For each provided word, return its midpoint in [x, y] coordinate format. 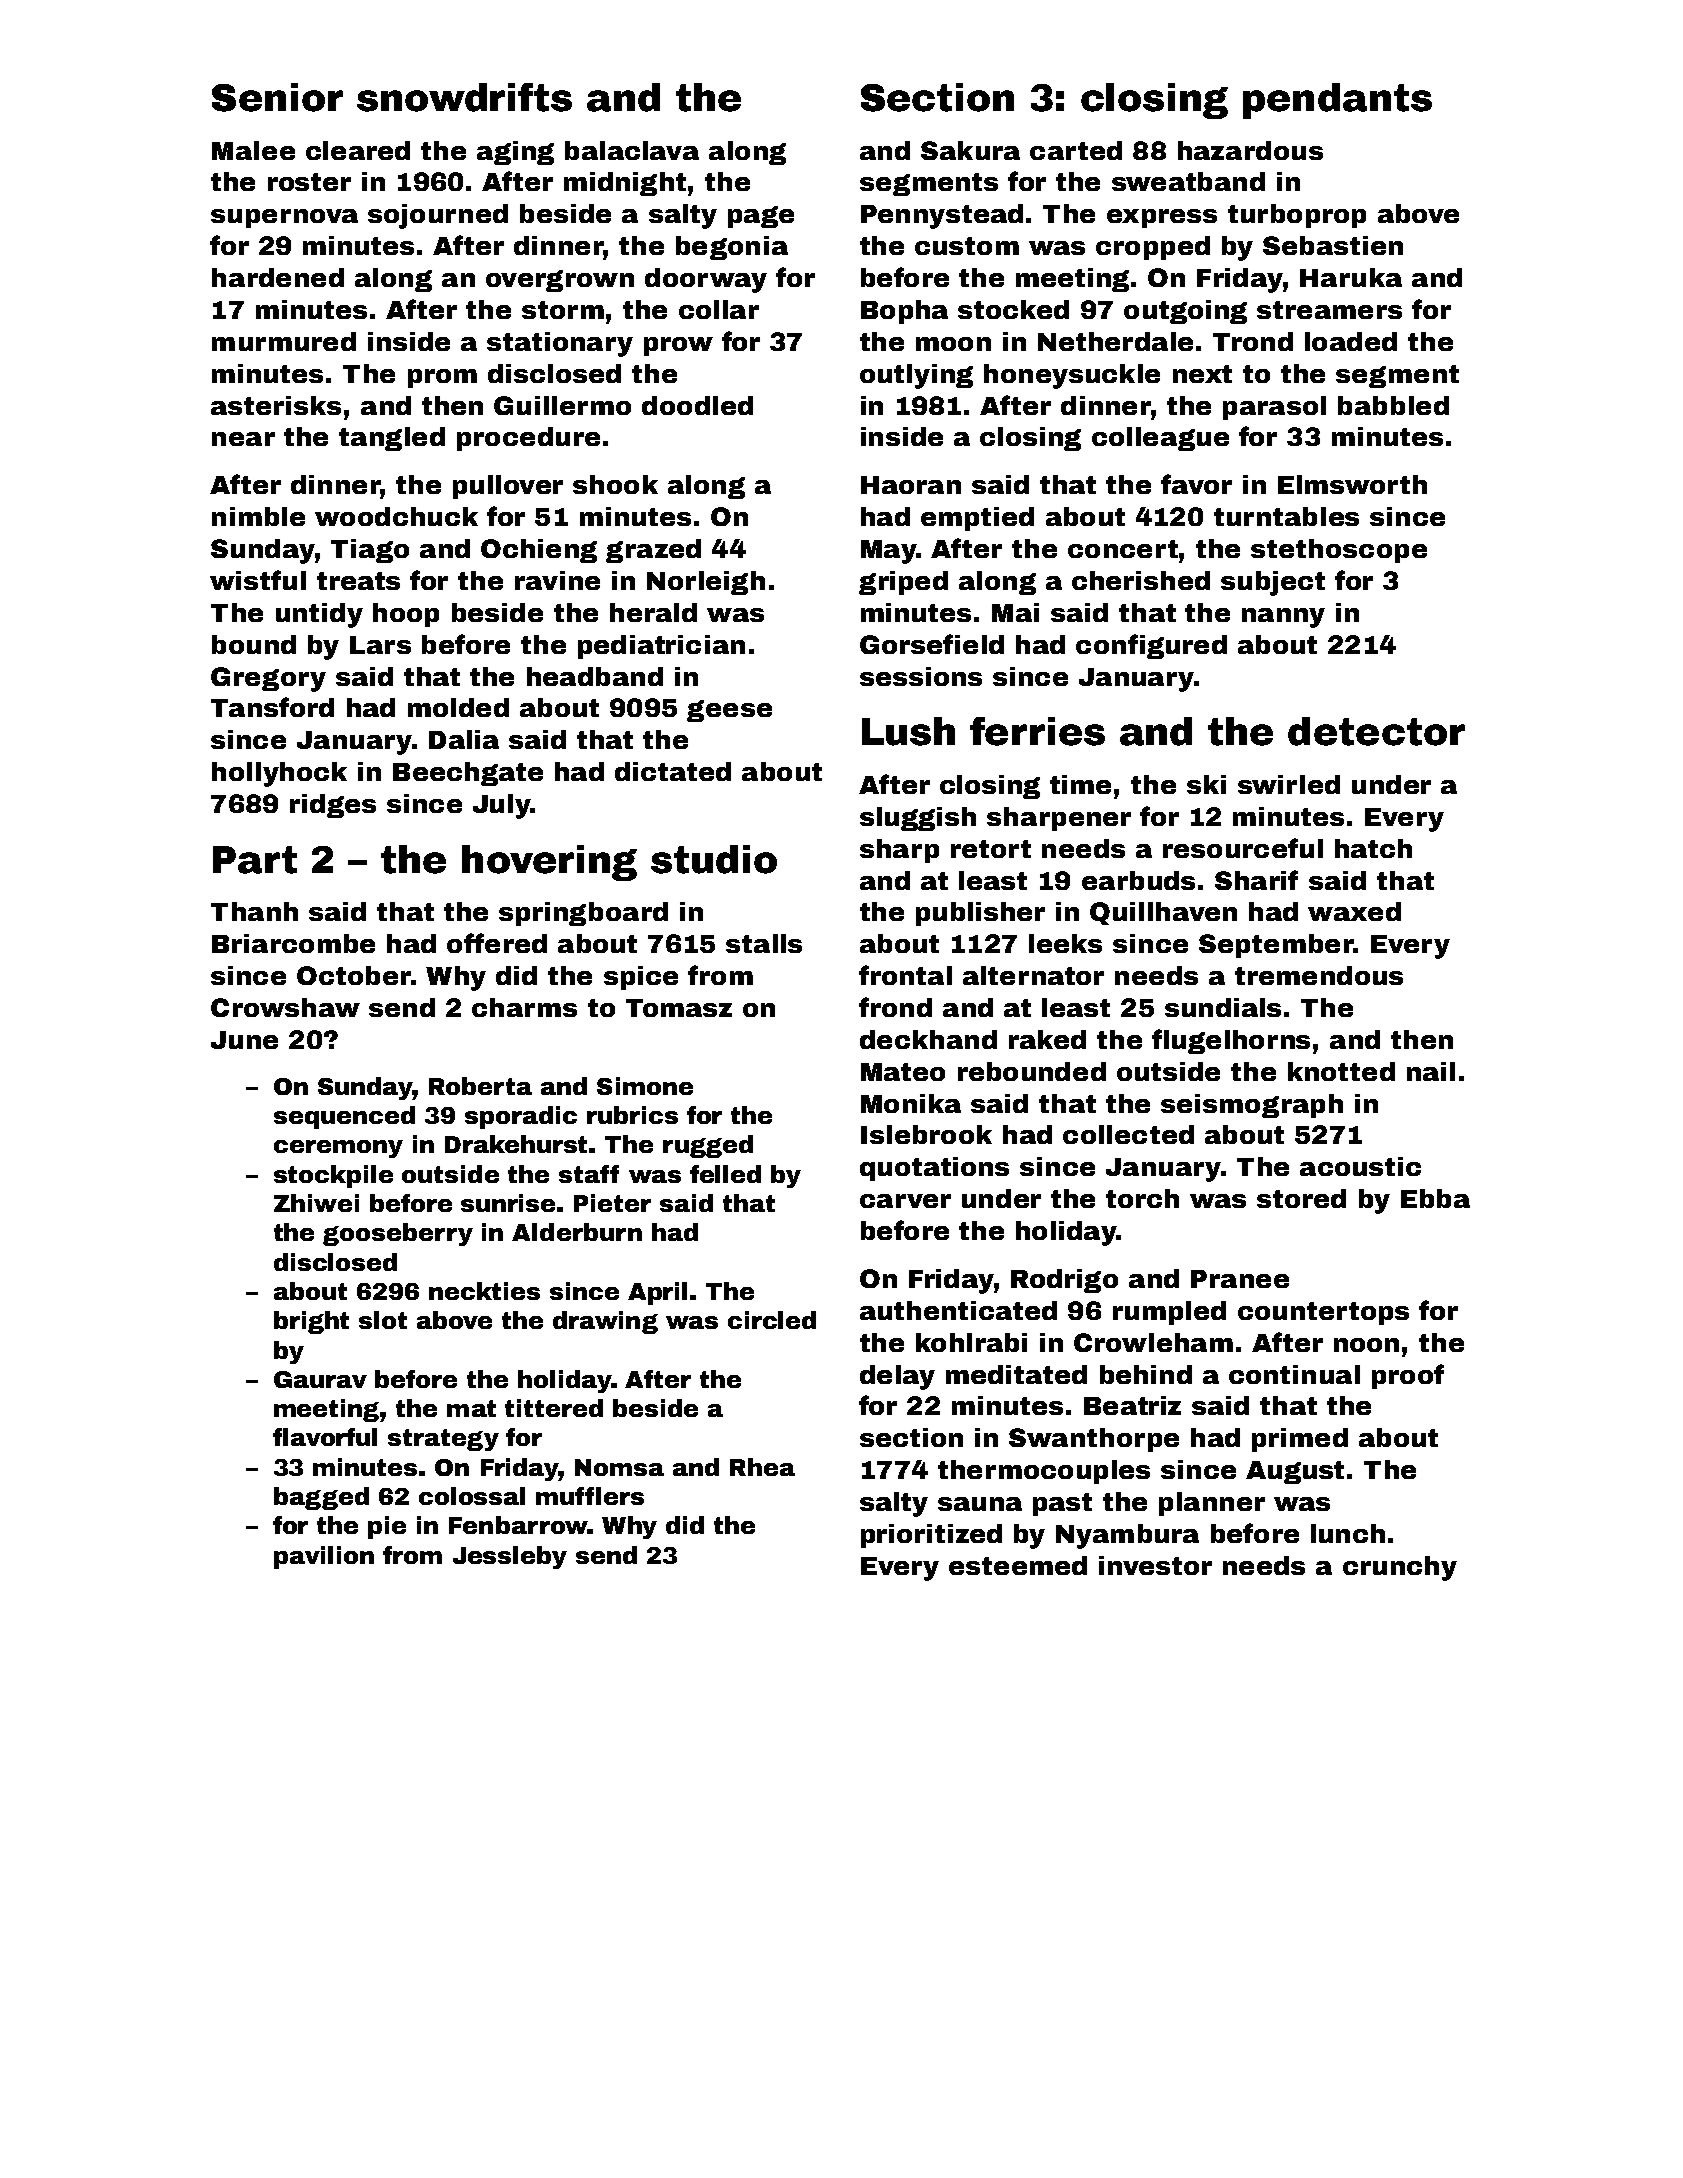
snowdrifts [464, 97]
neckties [484, 1291]
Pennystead [942, 216]
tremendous [1319, 975]
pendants [1337, 101]
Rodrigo [1064, 1281]
